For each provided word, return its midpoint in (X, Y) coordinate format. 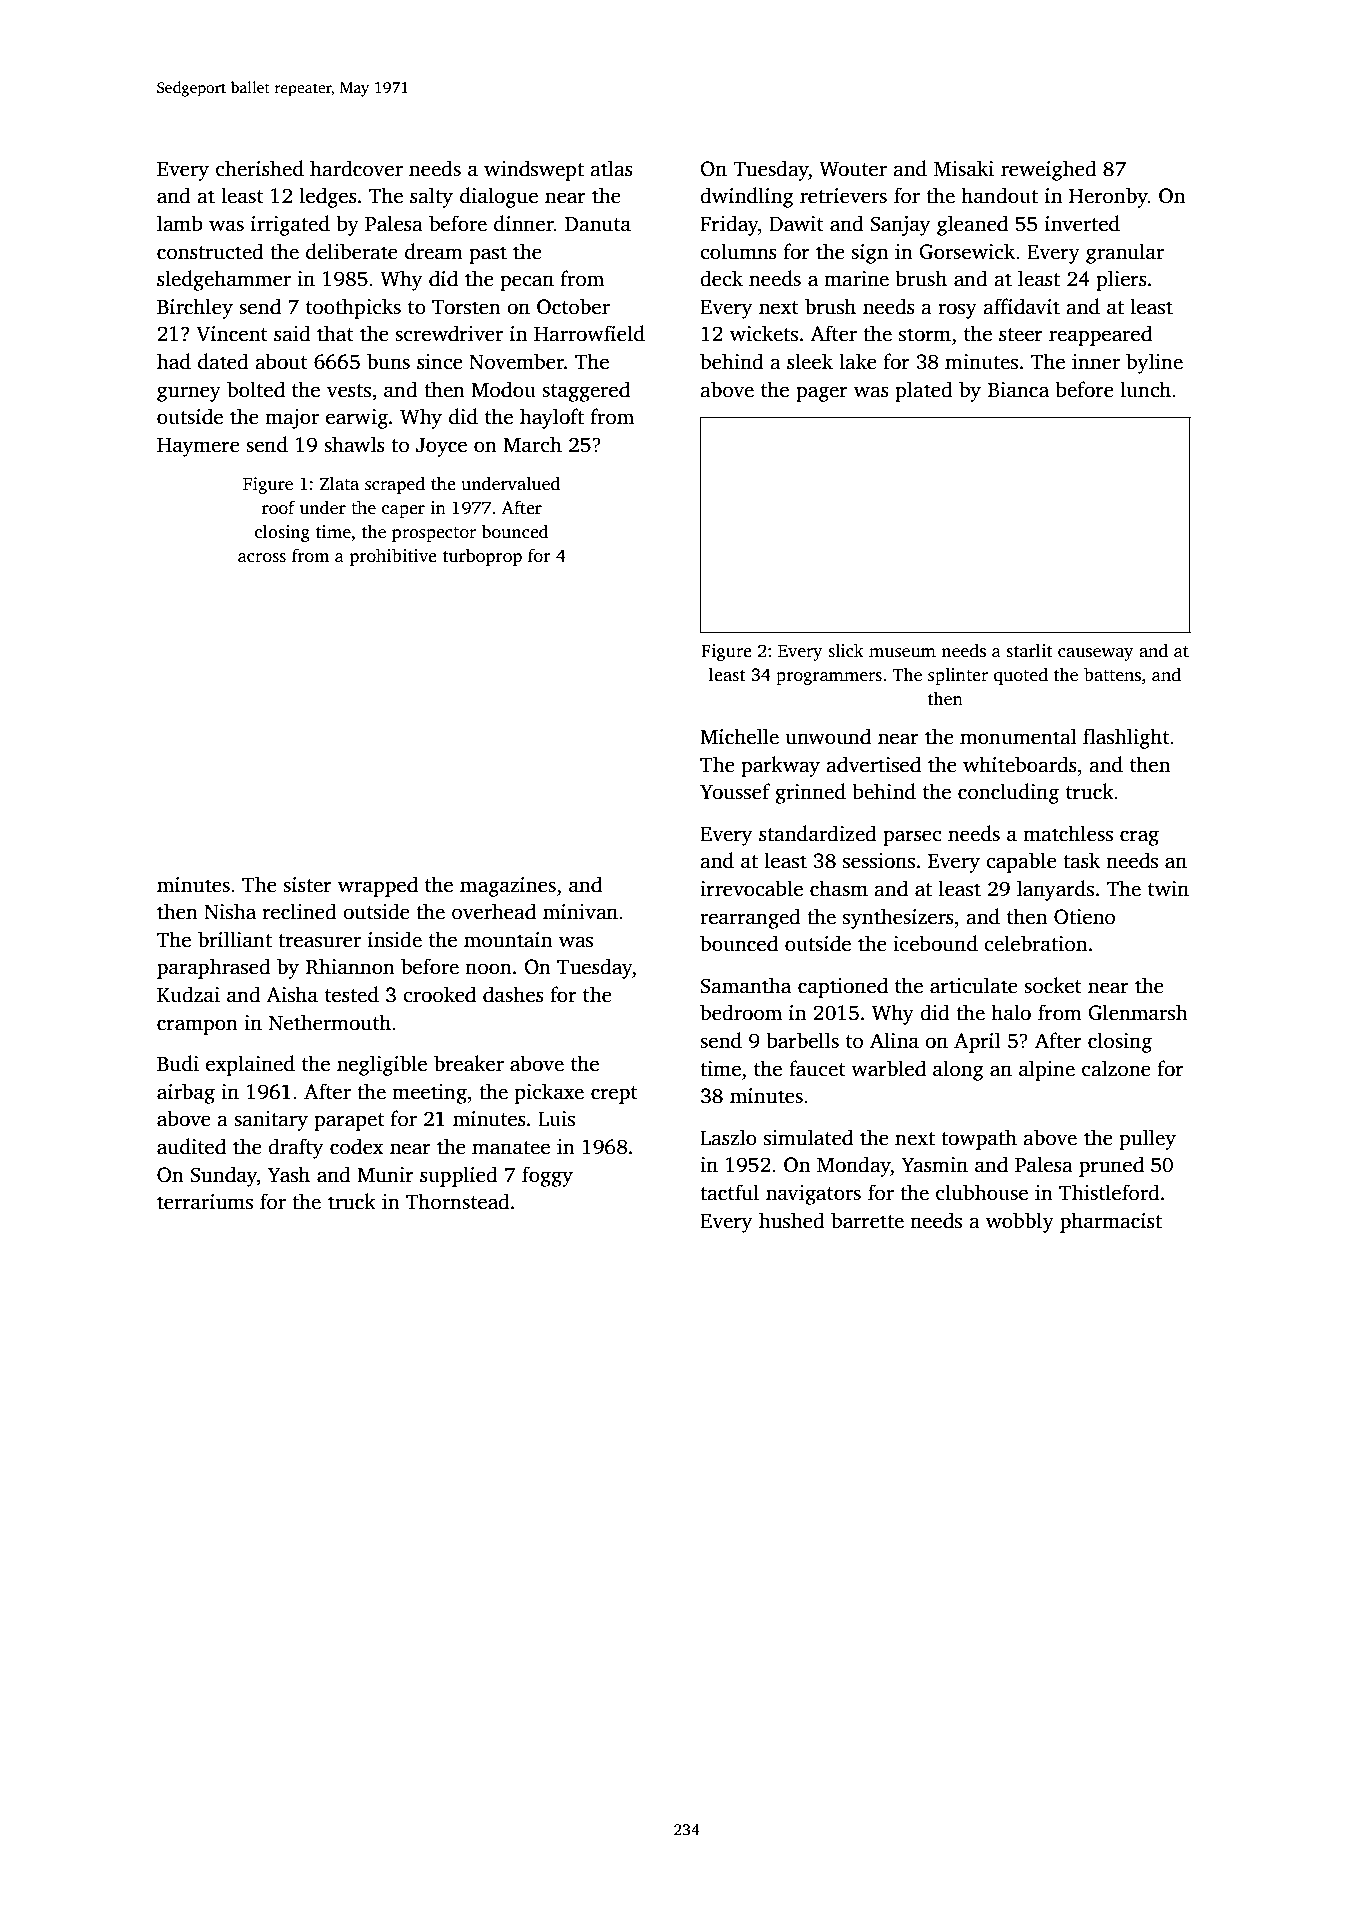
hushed (792, 1220)
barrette (867, 1220)
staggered (586, 391)
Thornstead (458, 1201)
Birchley (195, 308)
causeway (1096, 654)
